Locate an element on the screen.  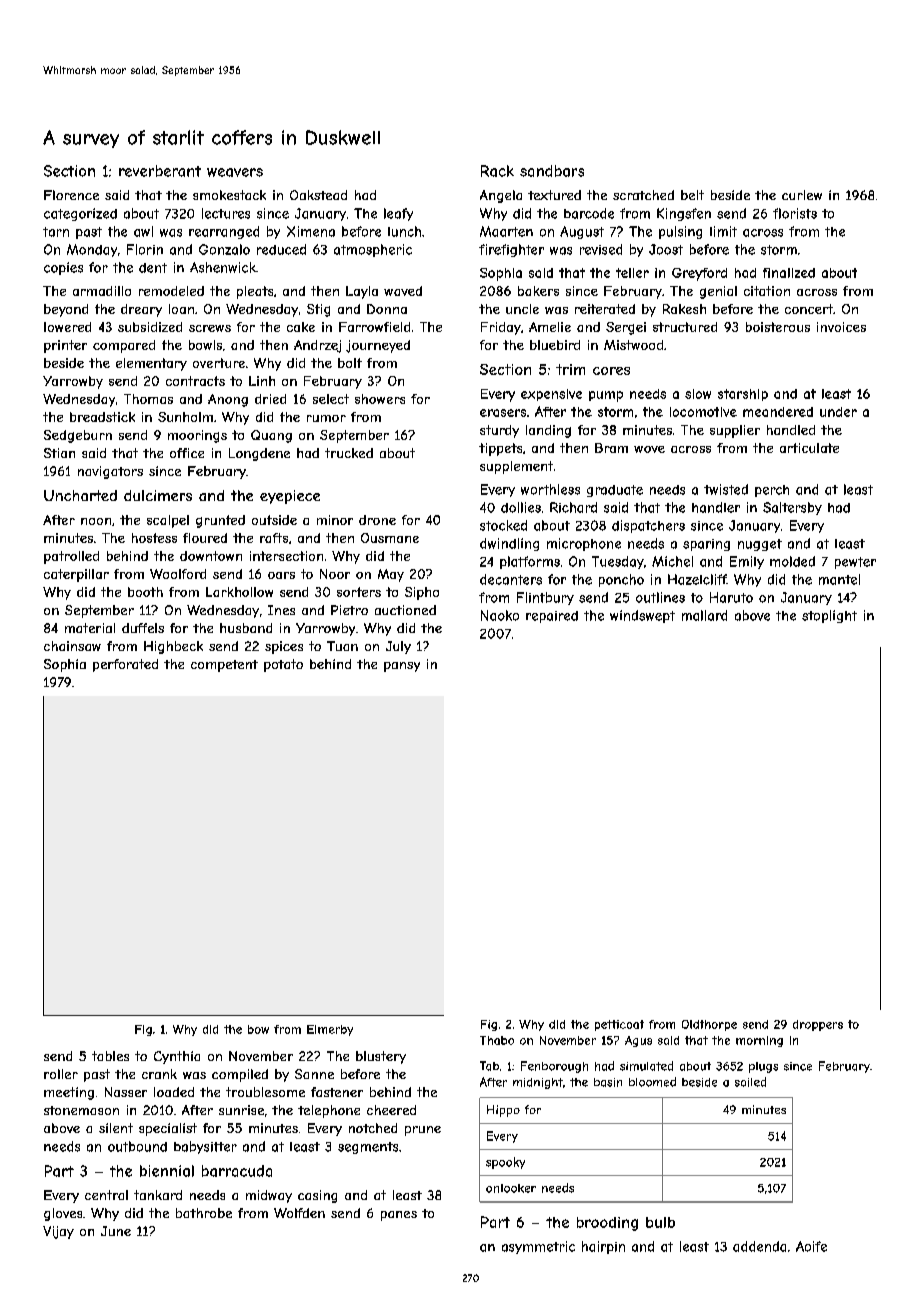
material is located at coordinates (90, 628).
